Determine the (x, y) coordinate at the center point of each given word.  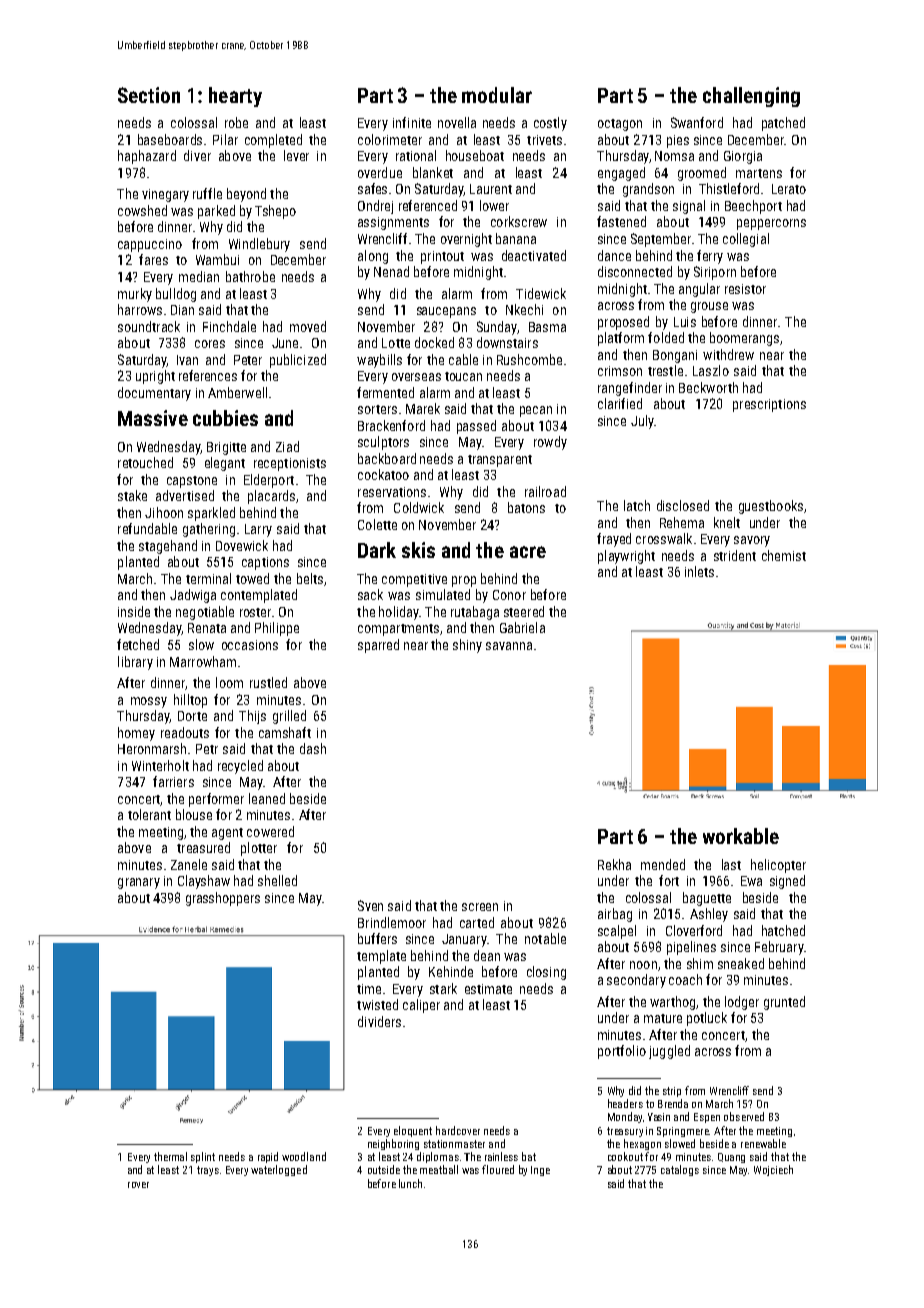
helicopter (778, 866)
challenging (751, 97)
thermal (170, 1156)
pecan (536, 411)
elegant (225, 464)
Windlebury (259, 245)
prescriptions (769, 405)
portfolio (622, 1052)
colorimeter (390, 139)
